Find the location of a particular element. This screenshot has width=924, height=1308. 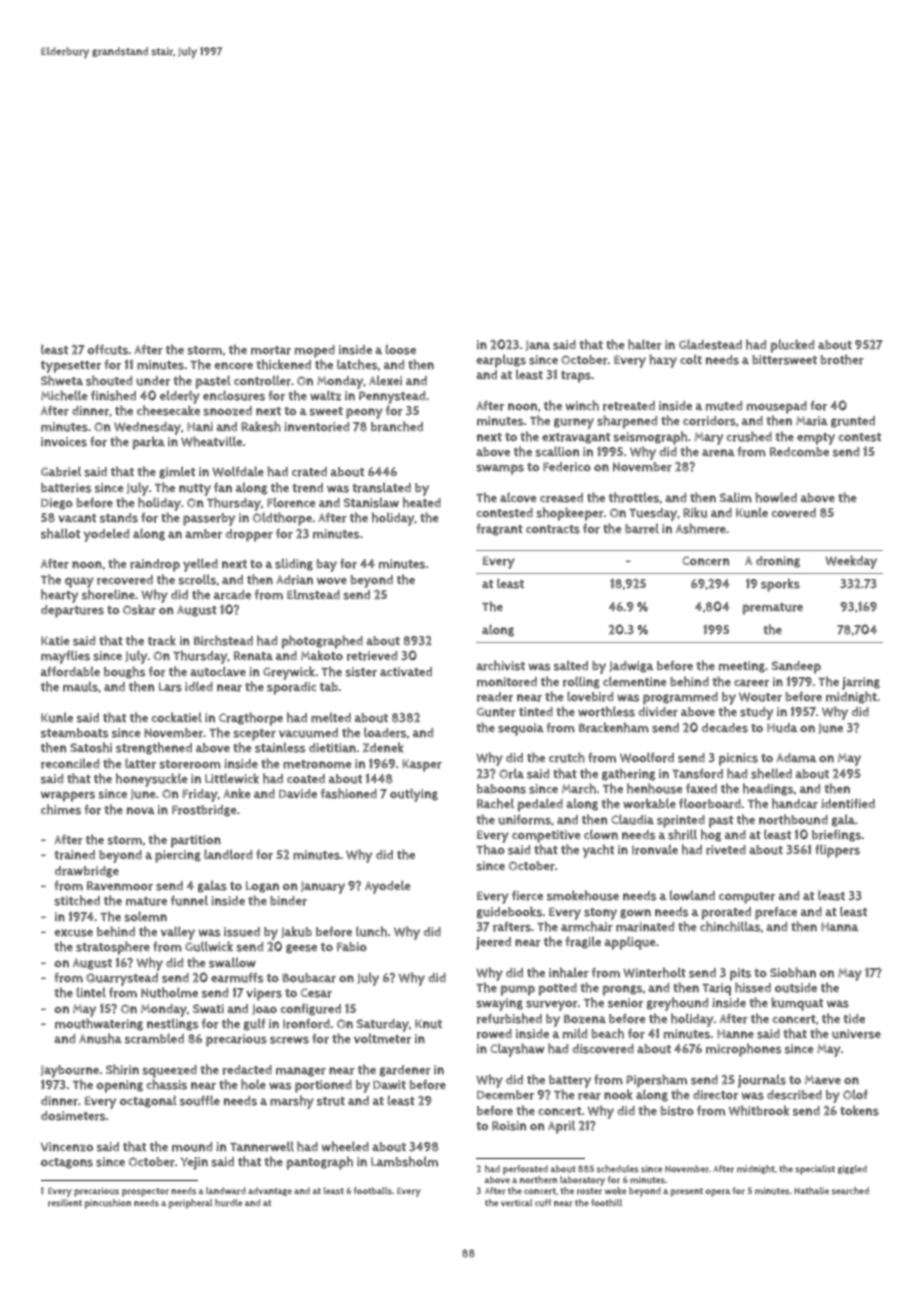

Jana is located at coordinates (537, 345).
